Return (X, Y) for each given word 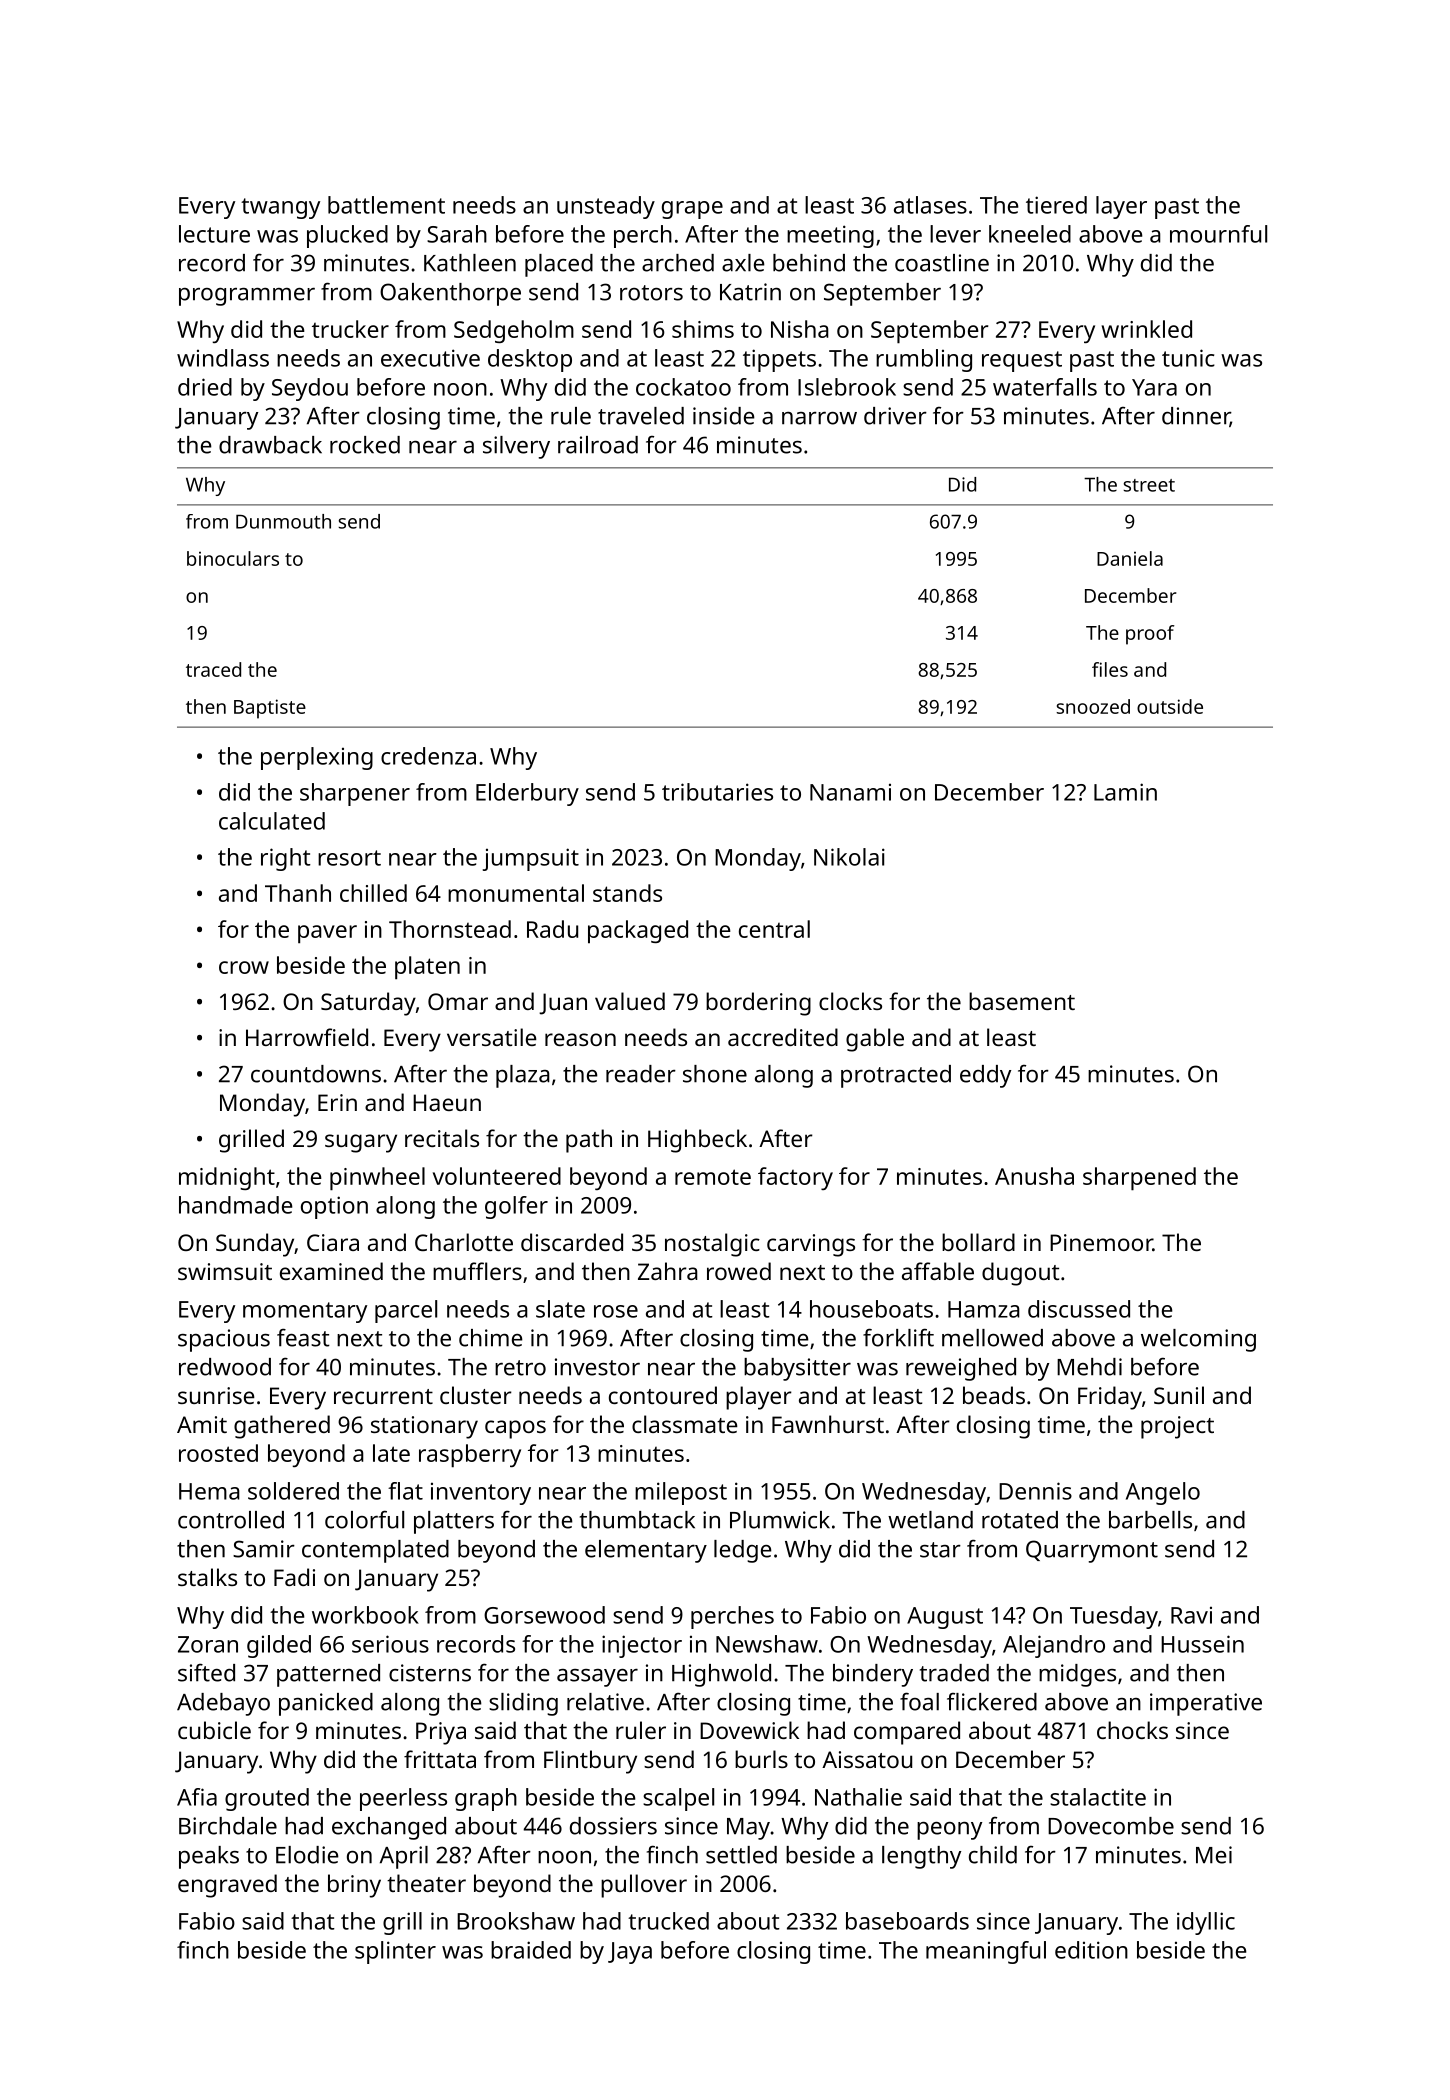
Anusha (1034, 1176)
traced (213, 669)
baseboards (907, 1921)
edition (1091, 1950)
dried (205, 387)
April (404, 1857)
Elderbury (527, 794)
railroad (598, 445)
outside (1170, 706)
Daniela (1130, 558)
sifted (206, 1672)
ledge (743, 1551)
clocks (850, 1001)
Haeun (447, 1102)
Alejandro (1054, 1646)
